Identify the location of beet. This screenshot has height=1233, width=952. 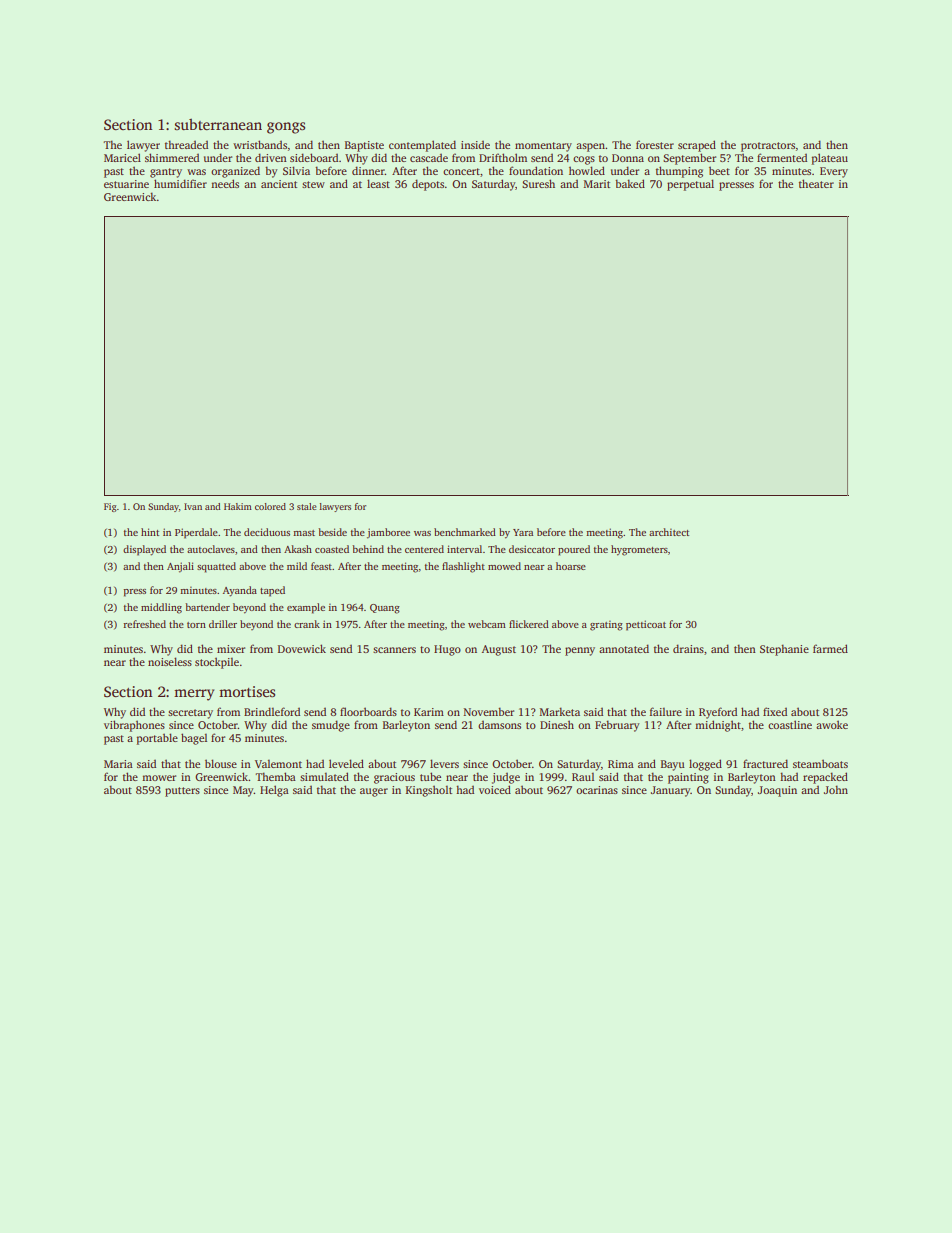
(719, 170).
